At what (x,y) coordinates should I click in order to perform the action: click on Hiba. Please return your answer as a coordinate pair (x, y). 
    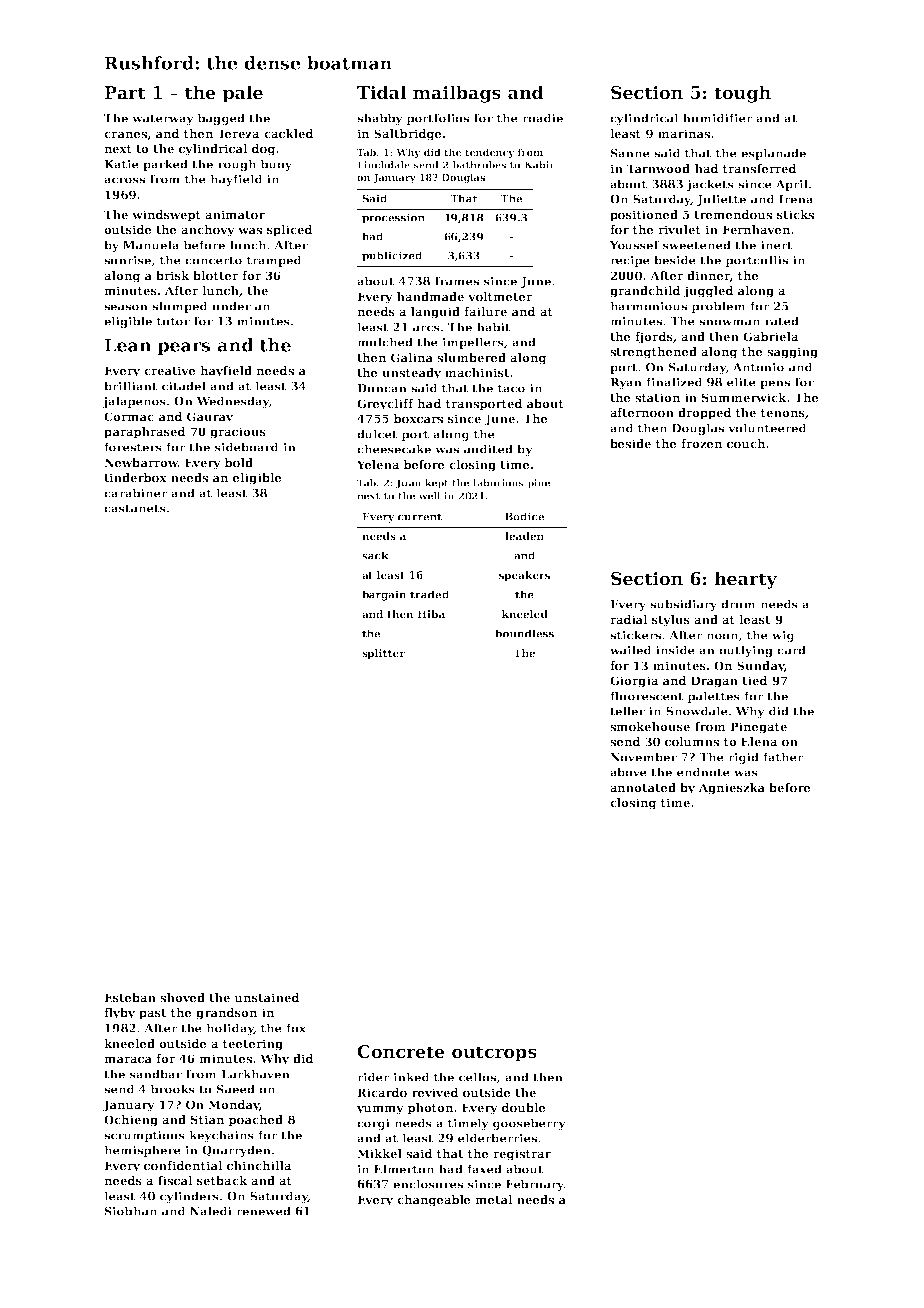
    Looking at the image, I should click on (431, 614).
